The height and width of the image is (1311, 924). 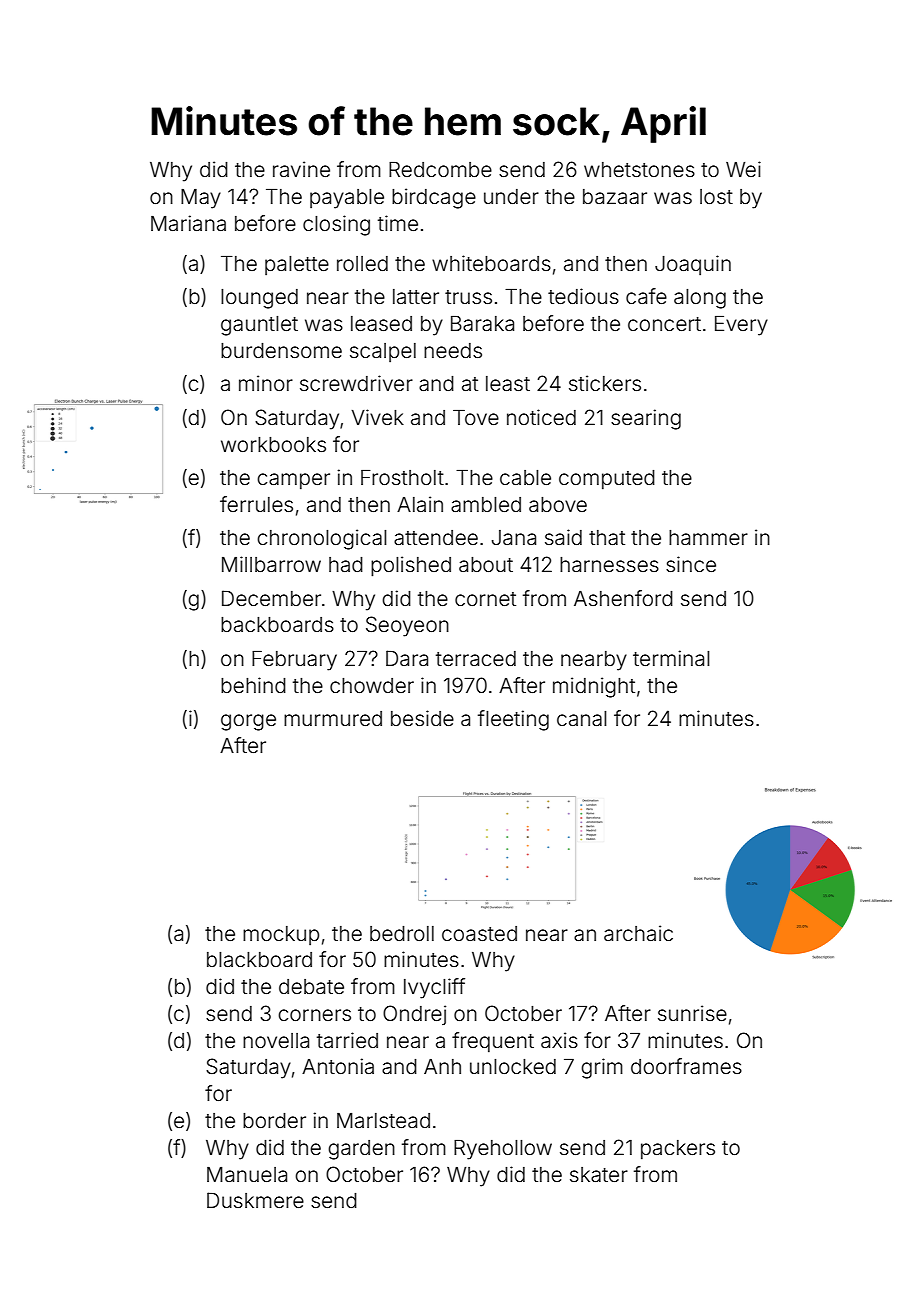 What do you see at coordinates (639, 170) in the image?
I see `whetstones` at bounding box center [639, 170].
